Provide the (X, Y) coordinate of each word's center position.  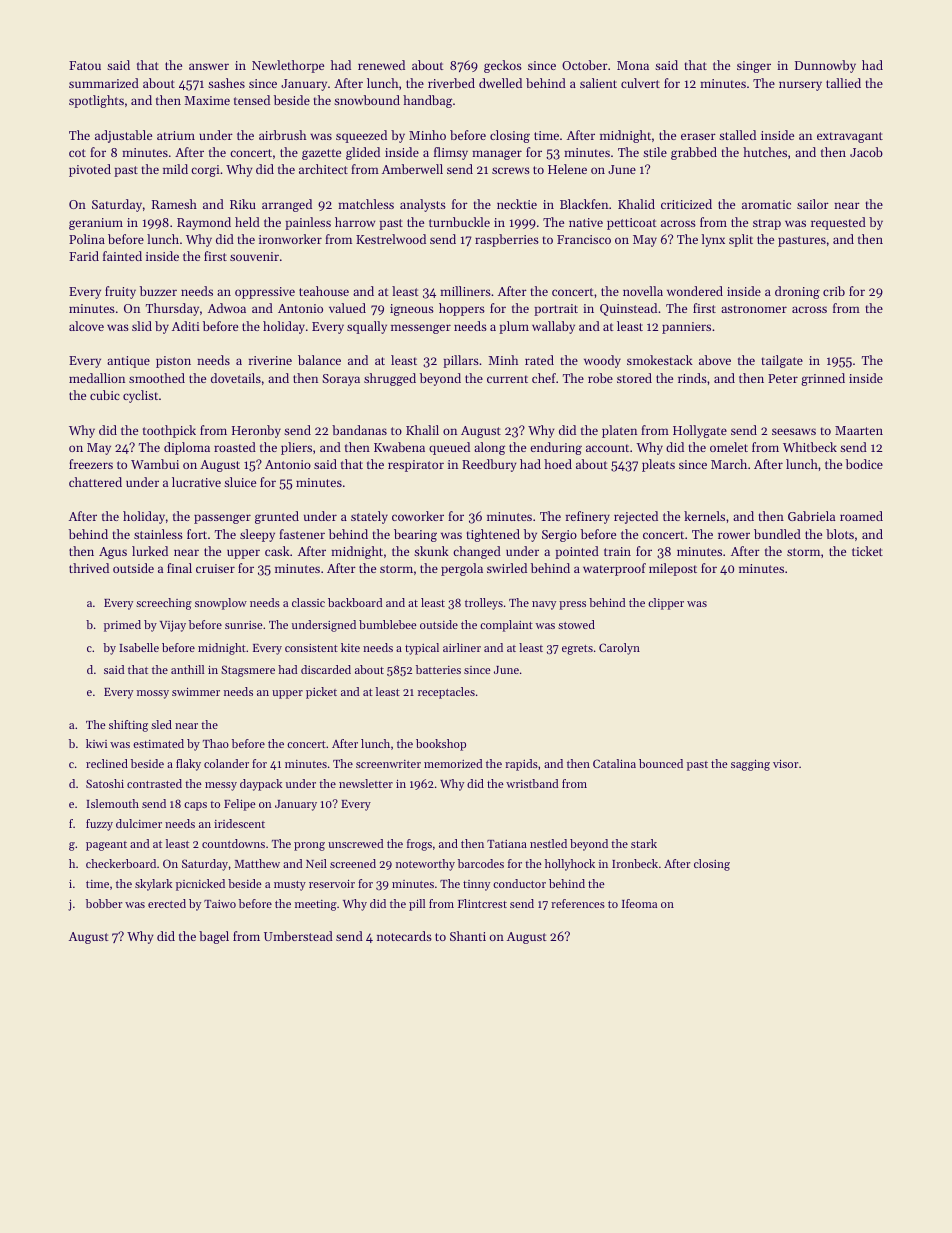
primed (122, 626)
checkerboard (121, 863)
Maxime (207, 100)
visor (786, 763)
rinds (692, 378)
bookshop (441, 745)
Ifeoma (639, 903)
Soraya (341, 380)
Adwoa (227, 308)
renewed (381, 65)
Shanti (468, 936)
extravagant (850, 137)
